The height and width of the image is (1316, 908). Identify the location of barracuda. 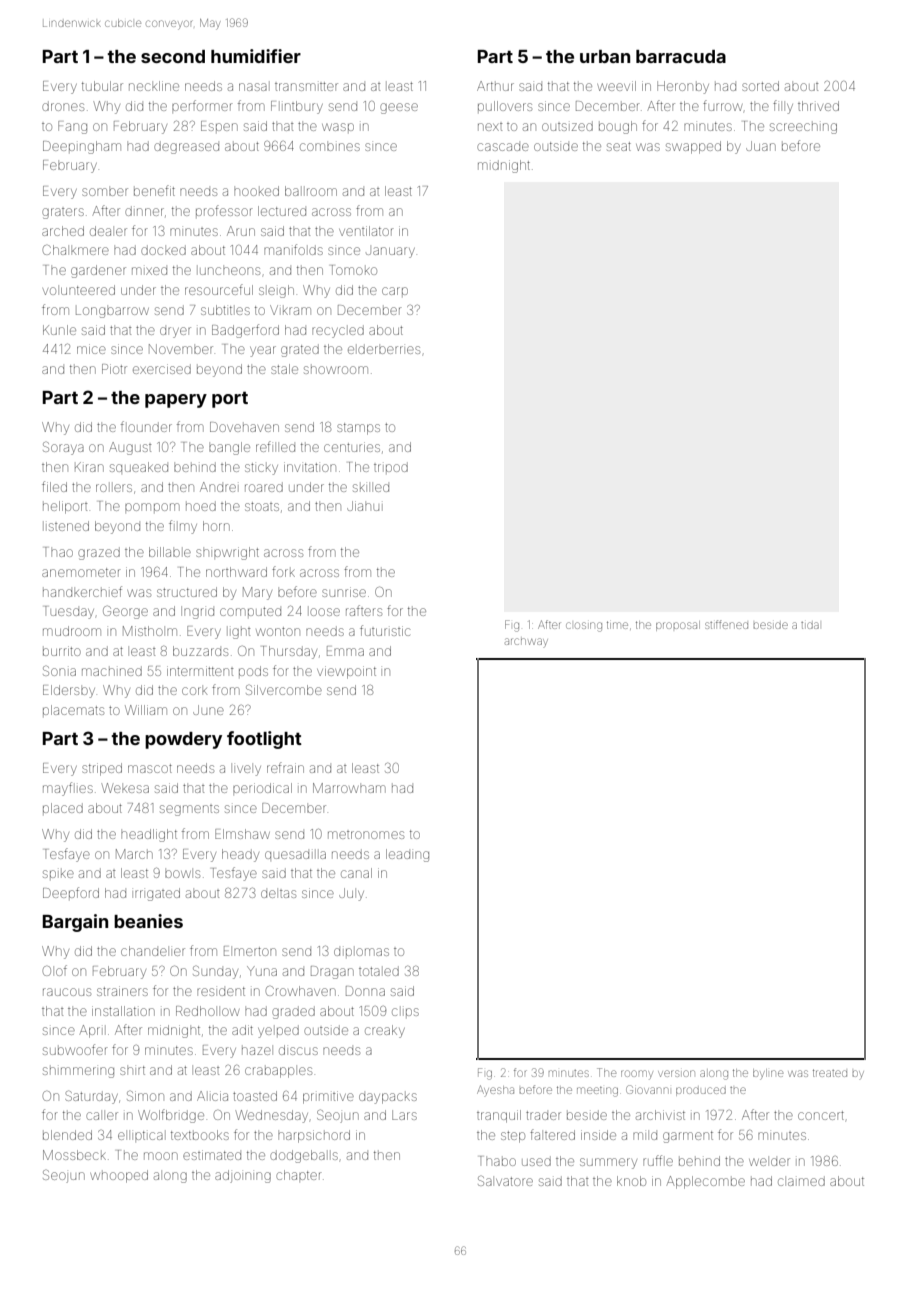
(681, 56).
